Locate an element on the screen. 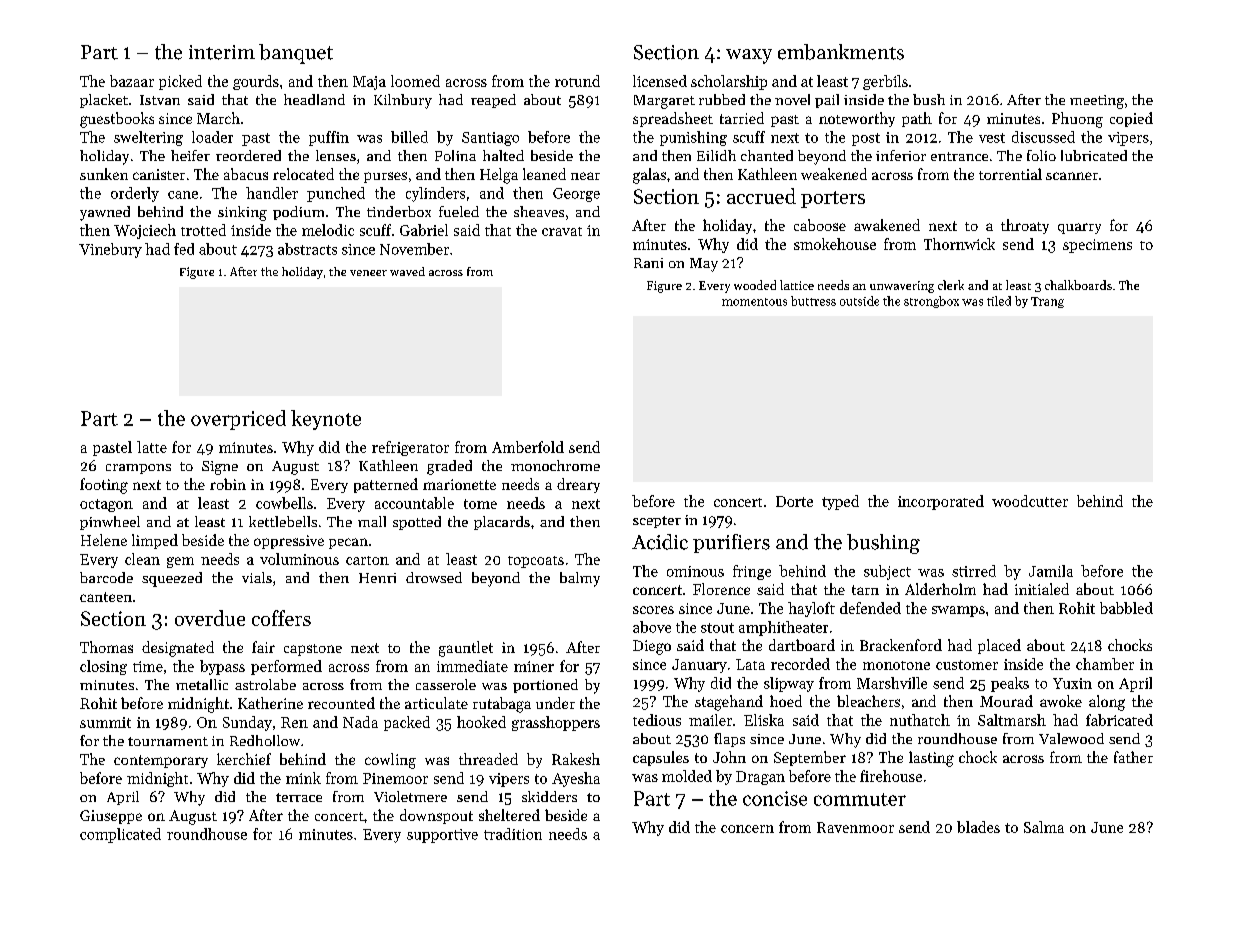 This screenshot has width=1233, height=952. rubbed is located at coordinates (722, 99).
